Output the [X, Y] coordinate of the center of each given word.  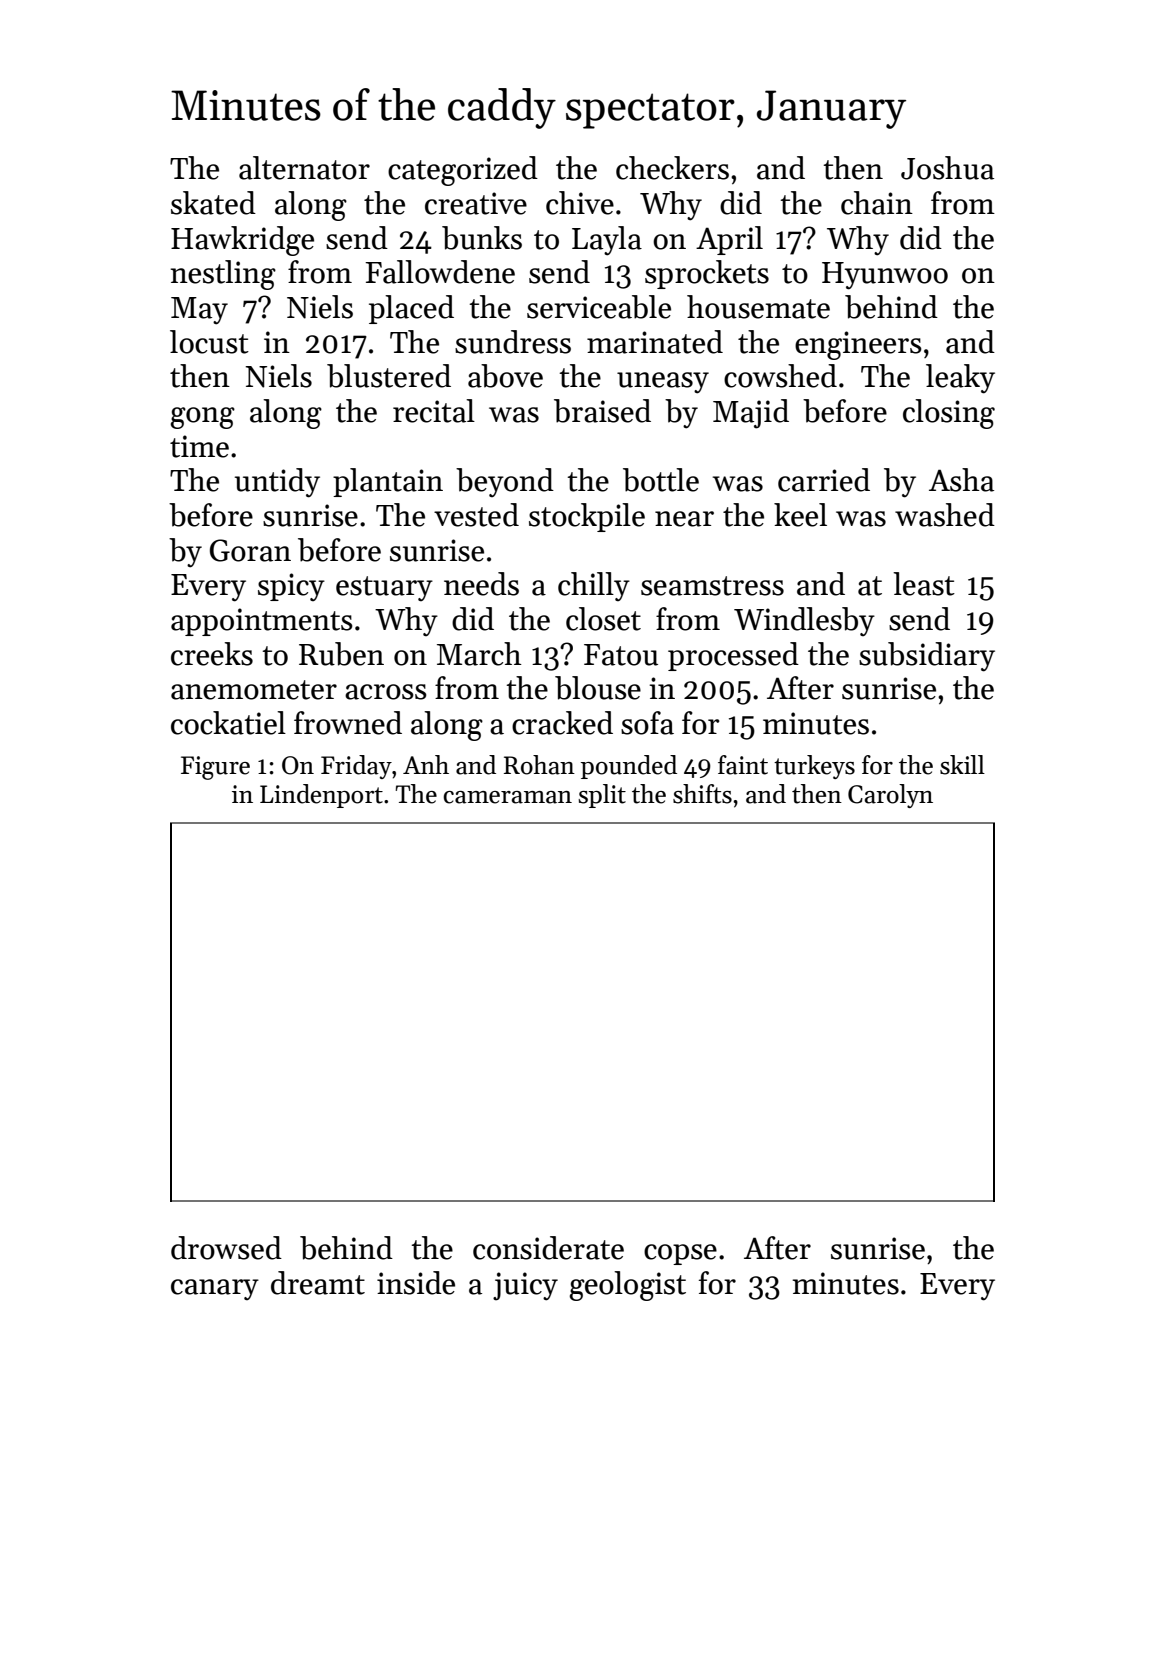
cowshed [780, 376]
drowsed [226, 1248]
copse [680, 1254]
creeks [212, 654]
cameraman [507, 797]
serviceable [599, 307]
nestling [223, 275]
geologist [628, 1286]
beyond [505, 482]
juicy [525, 1286]
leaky [960, 379]
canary [215, 1289]
